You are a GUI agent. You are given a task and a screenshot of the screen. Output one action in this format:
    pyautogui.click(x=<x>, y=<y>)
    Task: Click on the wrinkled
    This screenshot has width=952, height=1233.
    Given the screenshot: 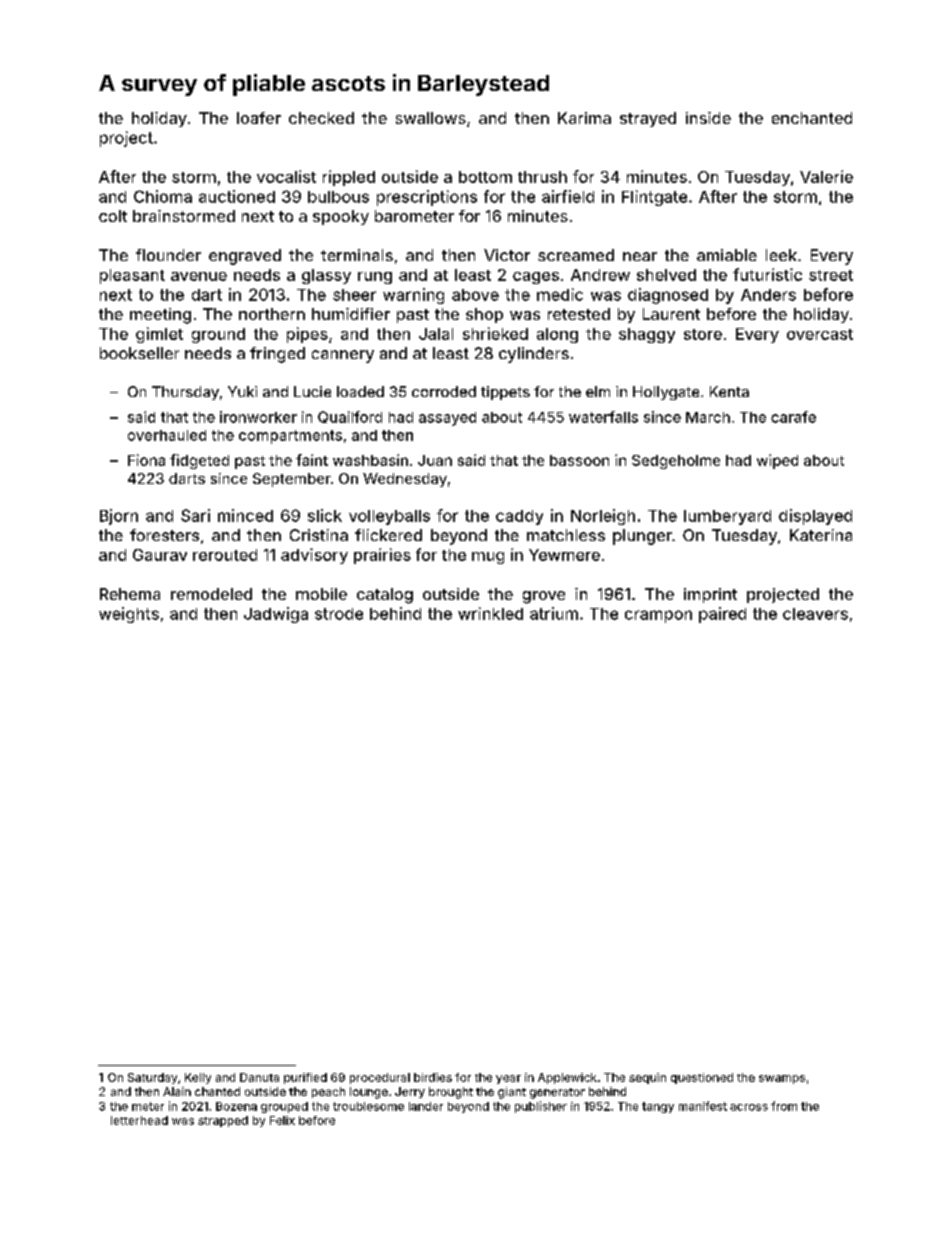 What is the action you would take?
    pyautogui.click(x=490, y=613)
